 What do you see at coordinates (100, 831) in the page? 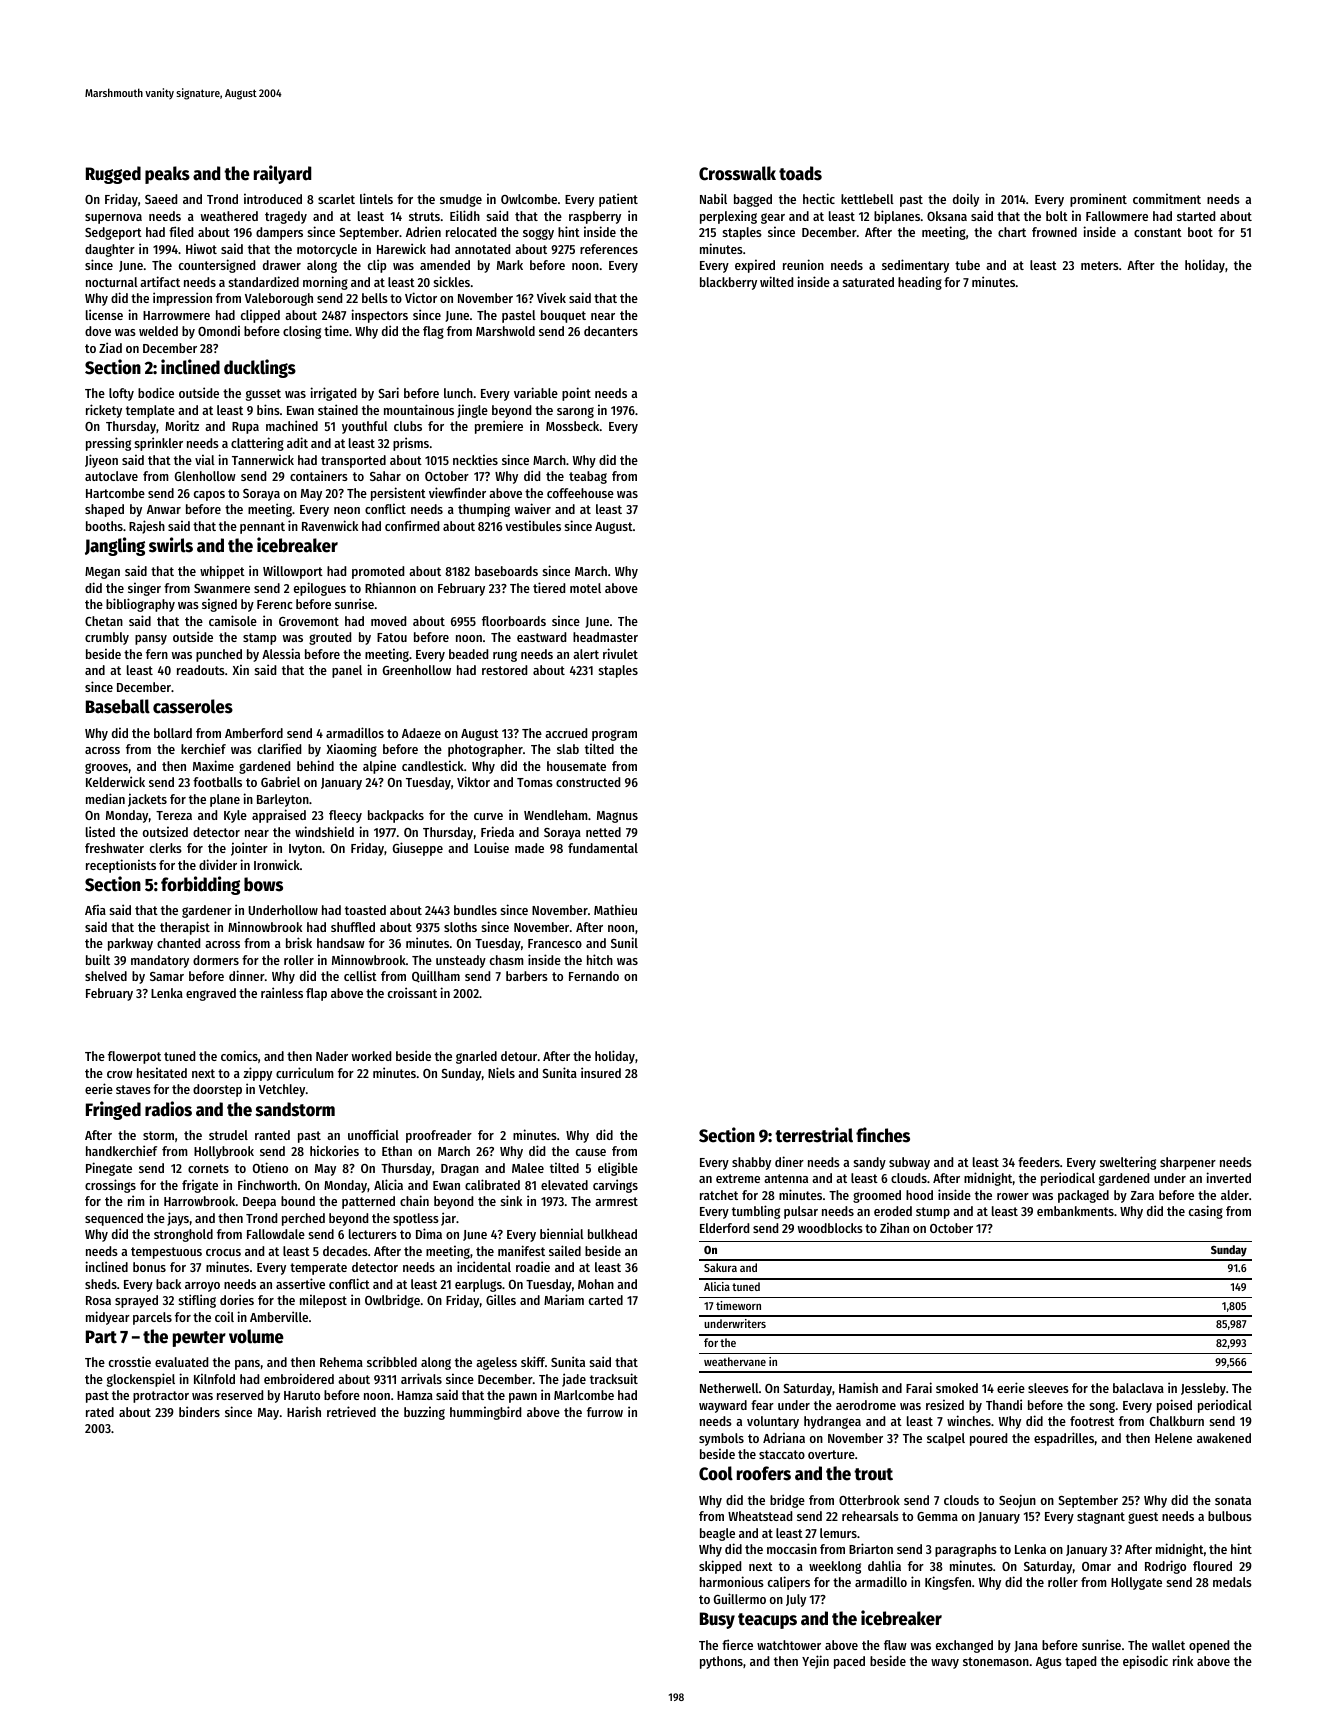
I see `listed` at bounding box center [100, 831].
